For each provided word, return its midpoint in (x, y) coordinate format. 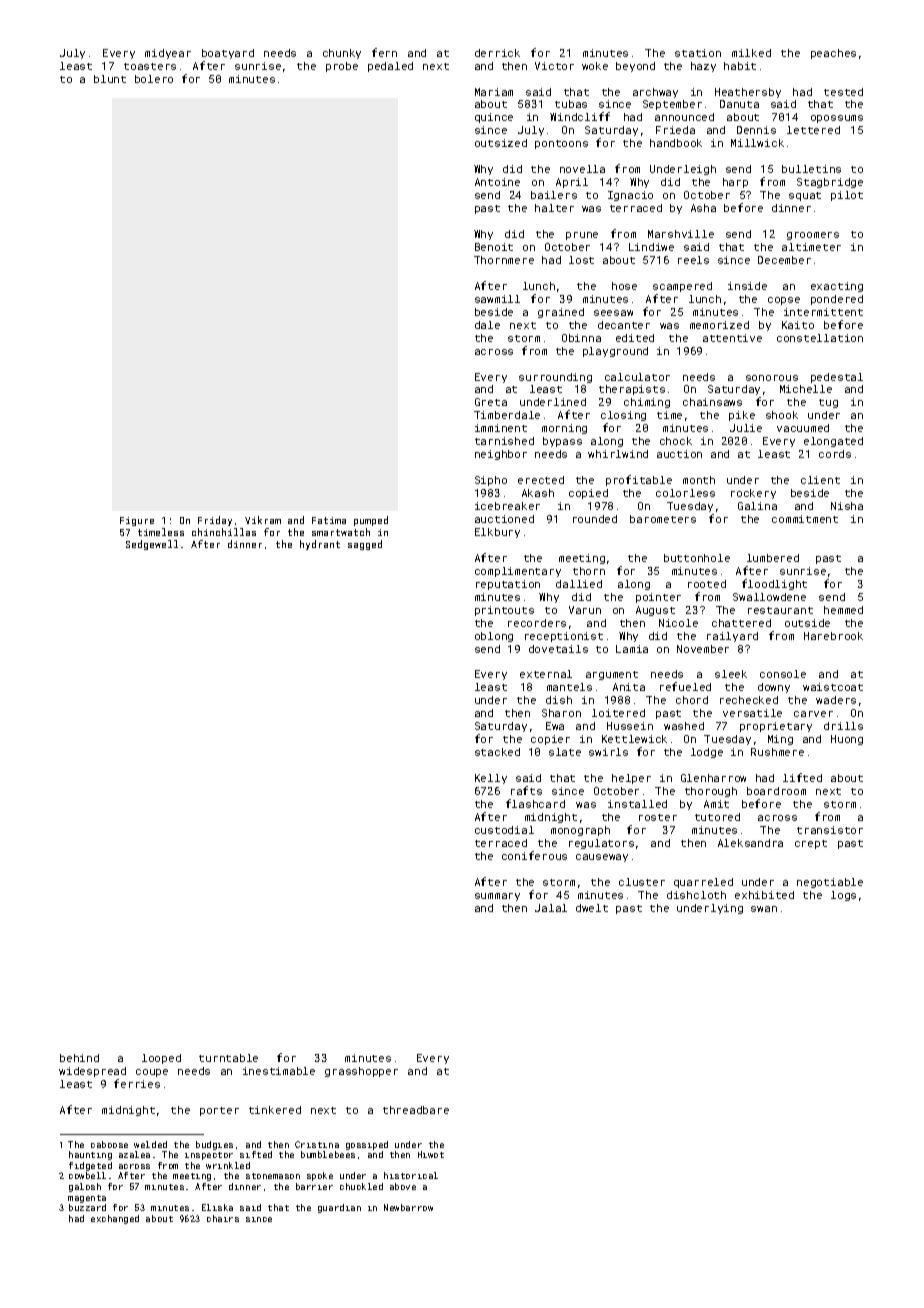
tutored (717, 817)
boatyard (228, 54)
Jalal (551, 908)
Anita (629, 687)
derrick (497, 53)
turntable (228, 1058)
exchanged (115, 1219)
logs (843, 896)
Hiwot (431, 1154)
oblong (494, 637)
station (698, 53)
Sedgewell (152, 545)
